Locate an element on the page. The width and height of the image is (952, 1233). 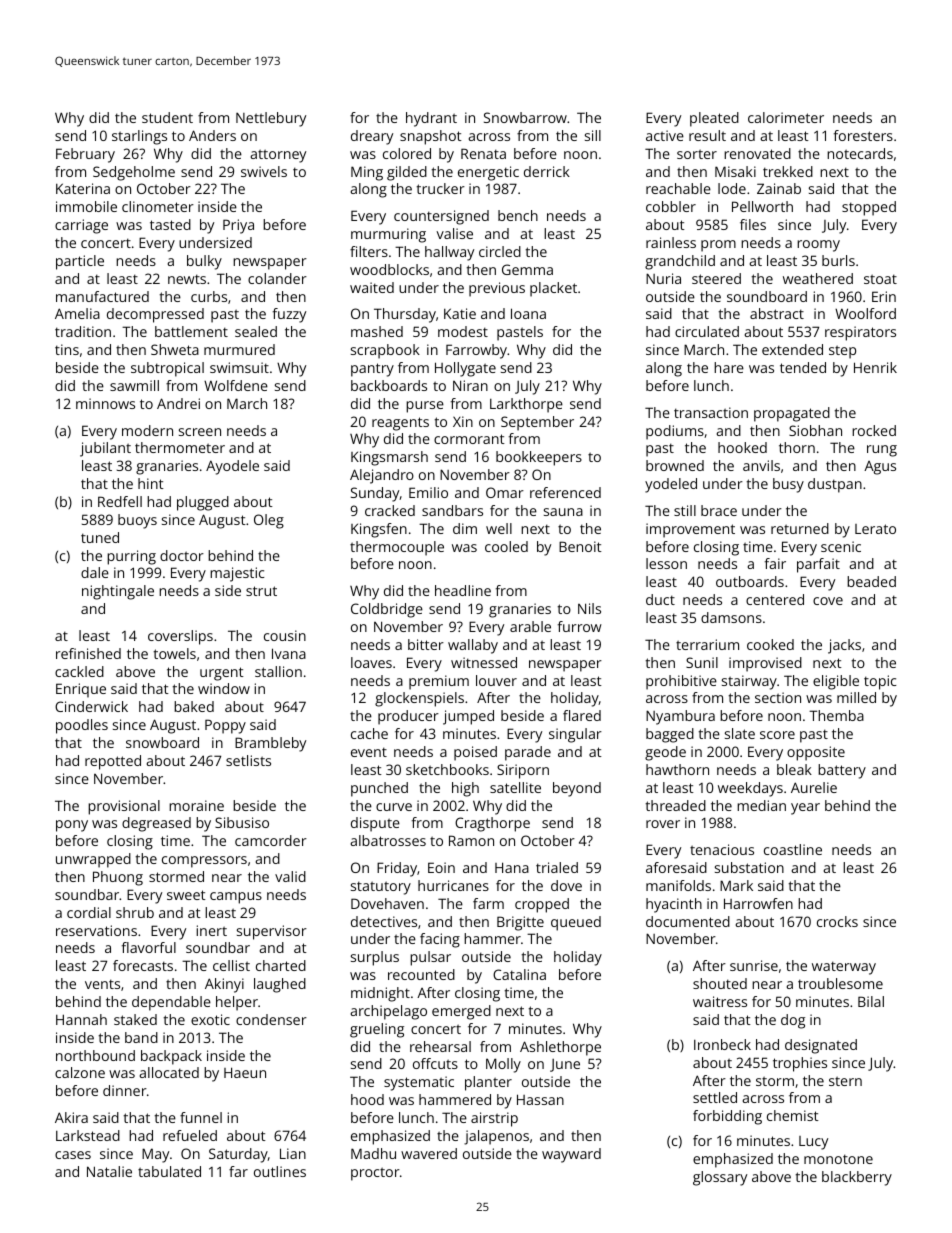
jubilant is located at coordinates (105, 449).
